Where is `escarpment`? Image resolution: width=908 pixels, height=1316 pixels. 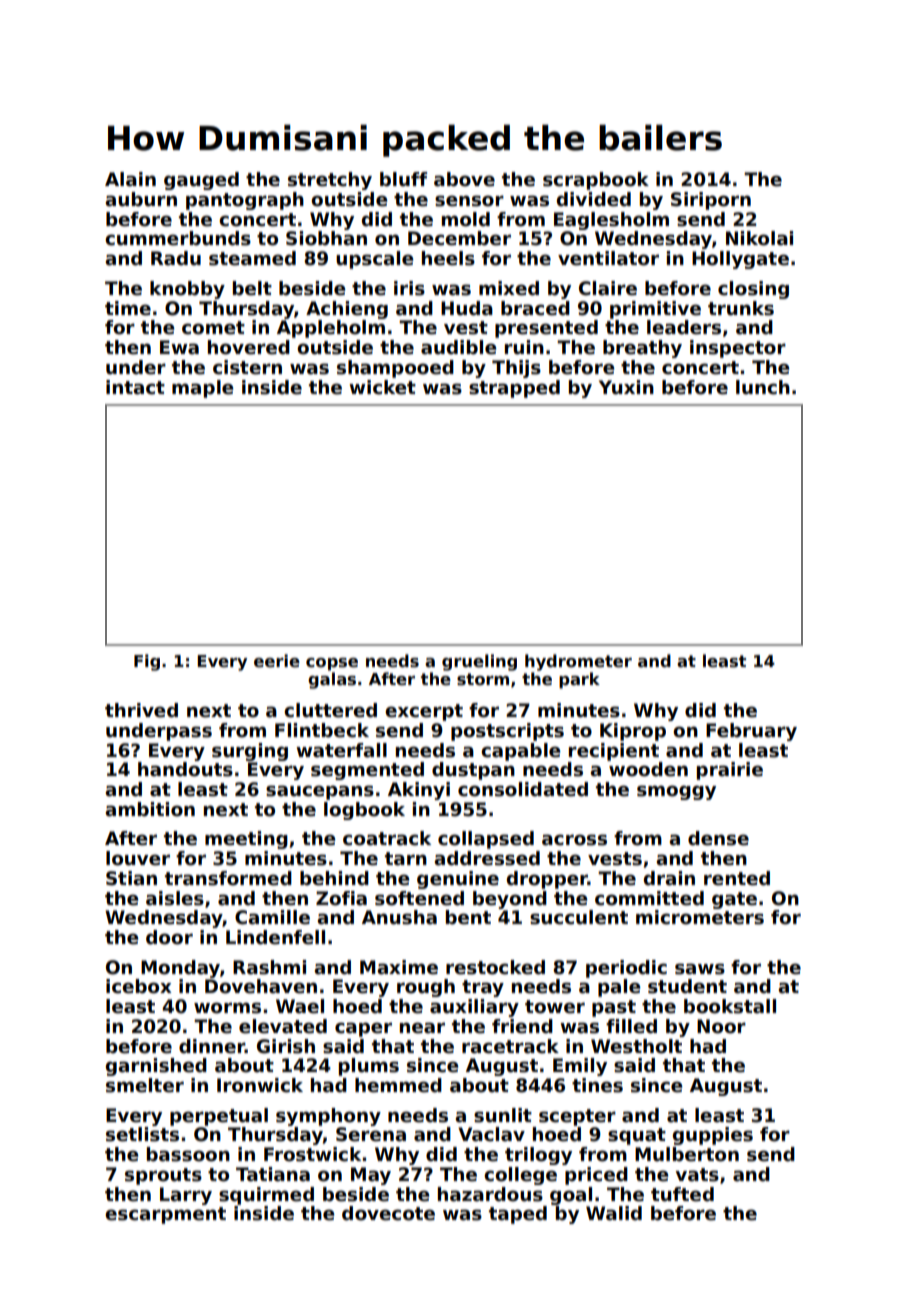 escarpment is located at coordinates (165, 1215).
